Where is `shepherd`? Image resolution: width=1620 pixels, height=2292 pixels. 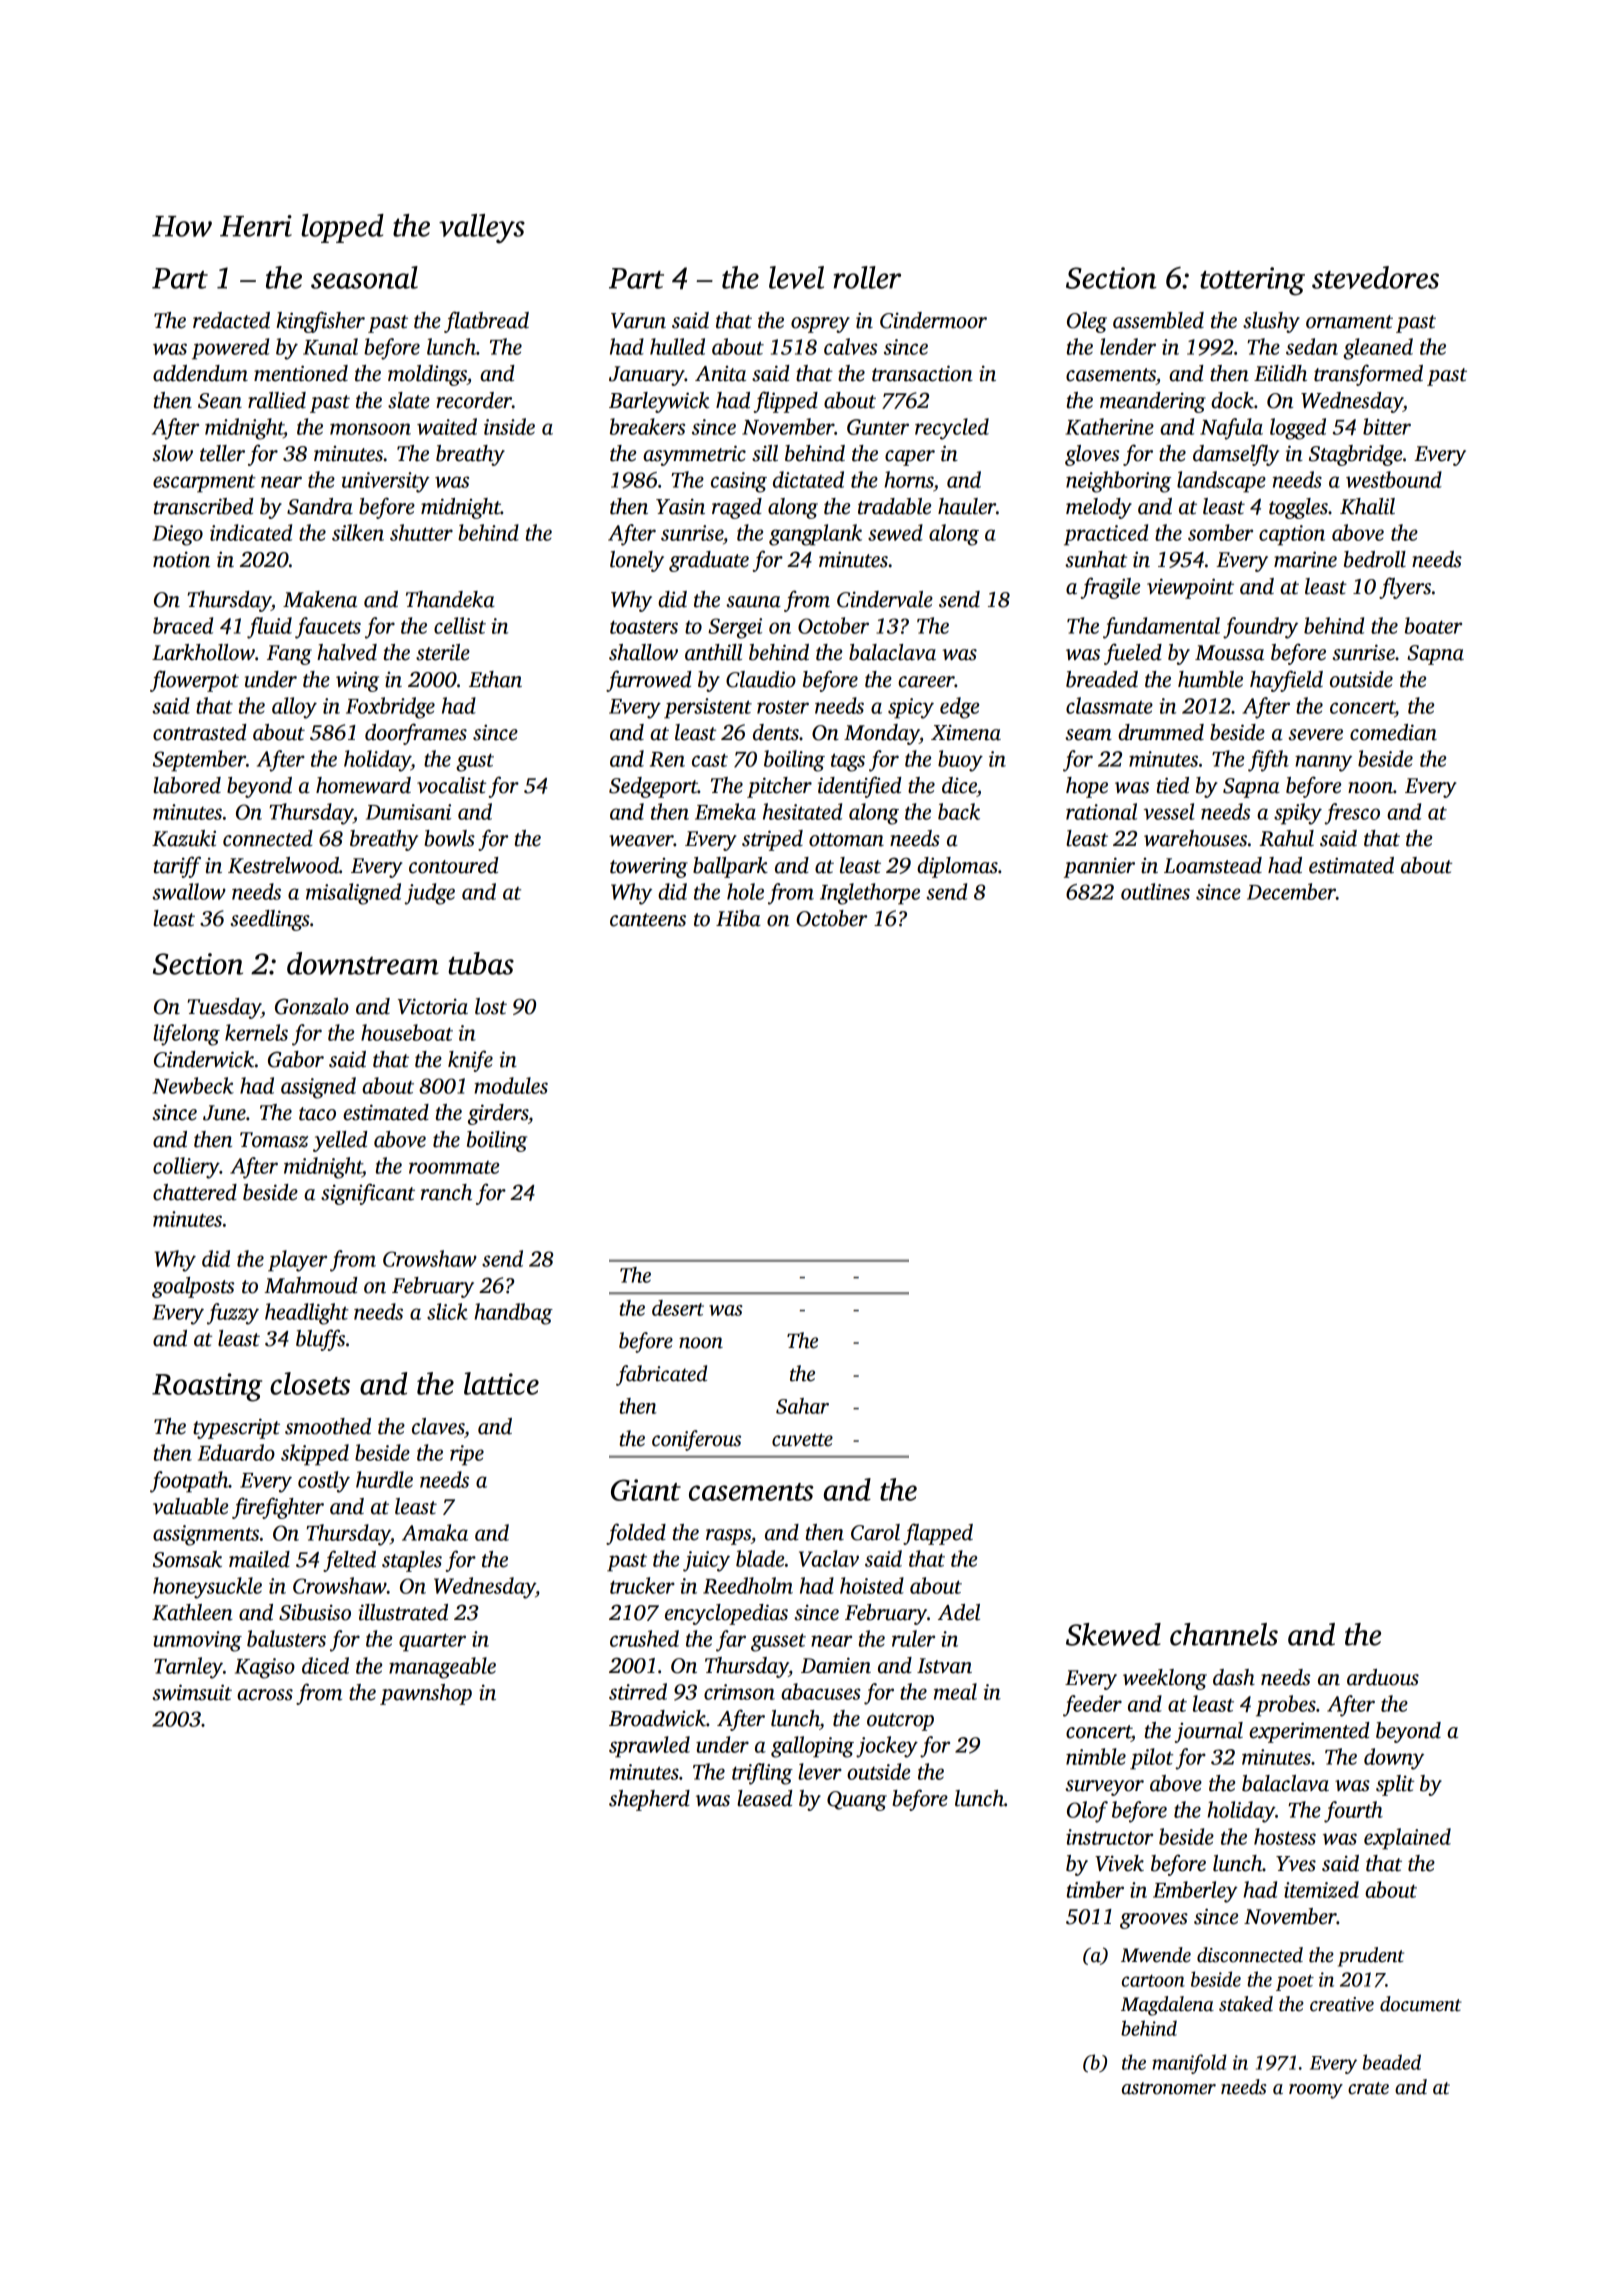 shepherd is located at coordinates (649, 1800).
